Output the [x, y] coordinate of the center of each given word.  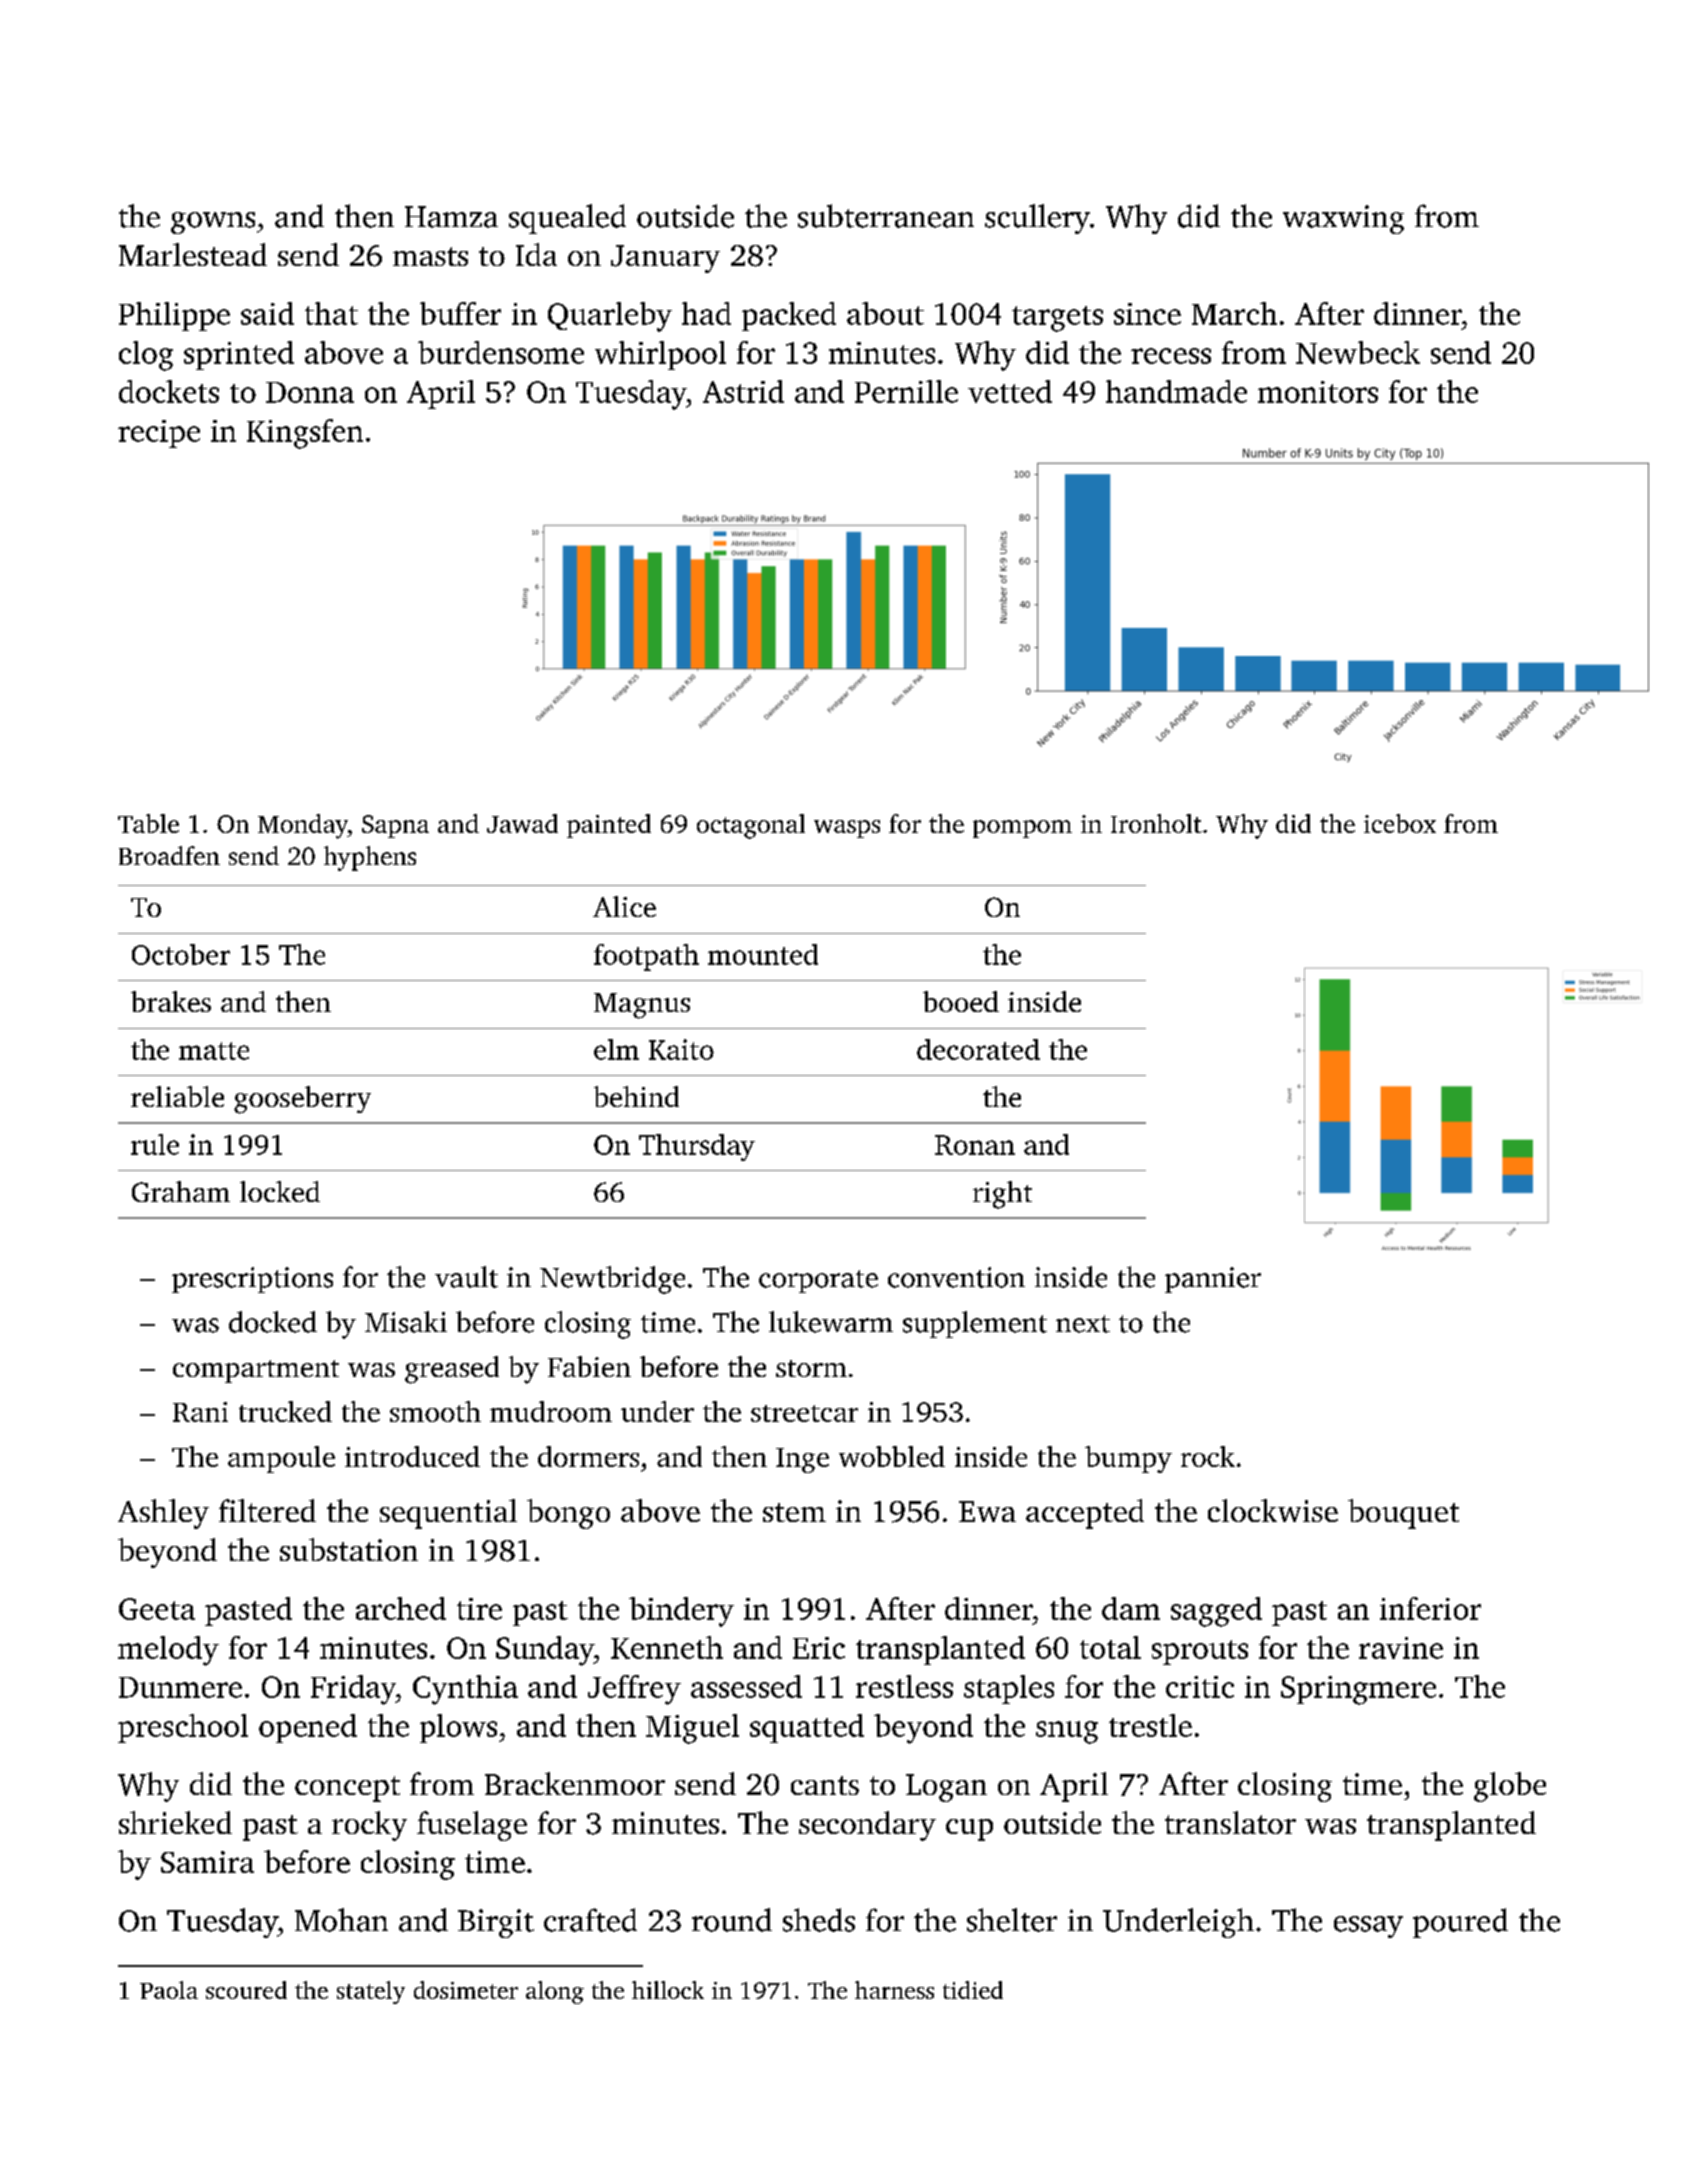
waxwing [1343, 219]
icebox [1400, 823]
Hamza [451, 217]
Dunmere [180, 1687]
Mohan [341, 1920]
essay [1368, 1927]
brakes [171, 1001]
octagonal [751, 826]
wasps [847, 829]
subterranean [886, 216]
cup [969, 1830]
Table [148, 823]
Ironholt [1156, 823]
